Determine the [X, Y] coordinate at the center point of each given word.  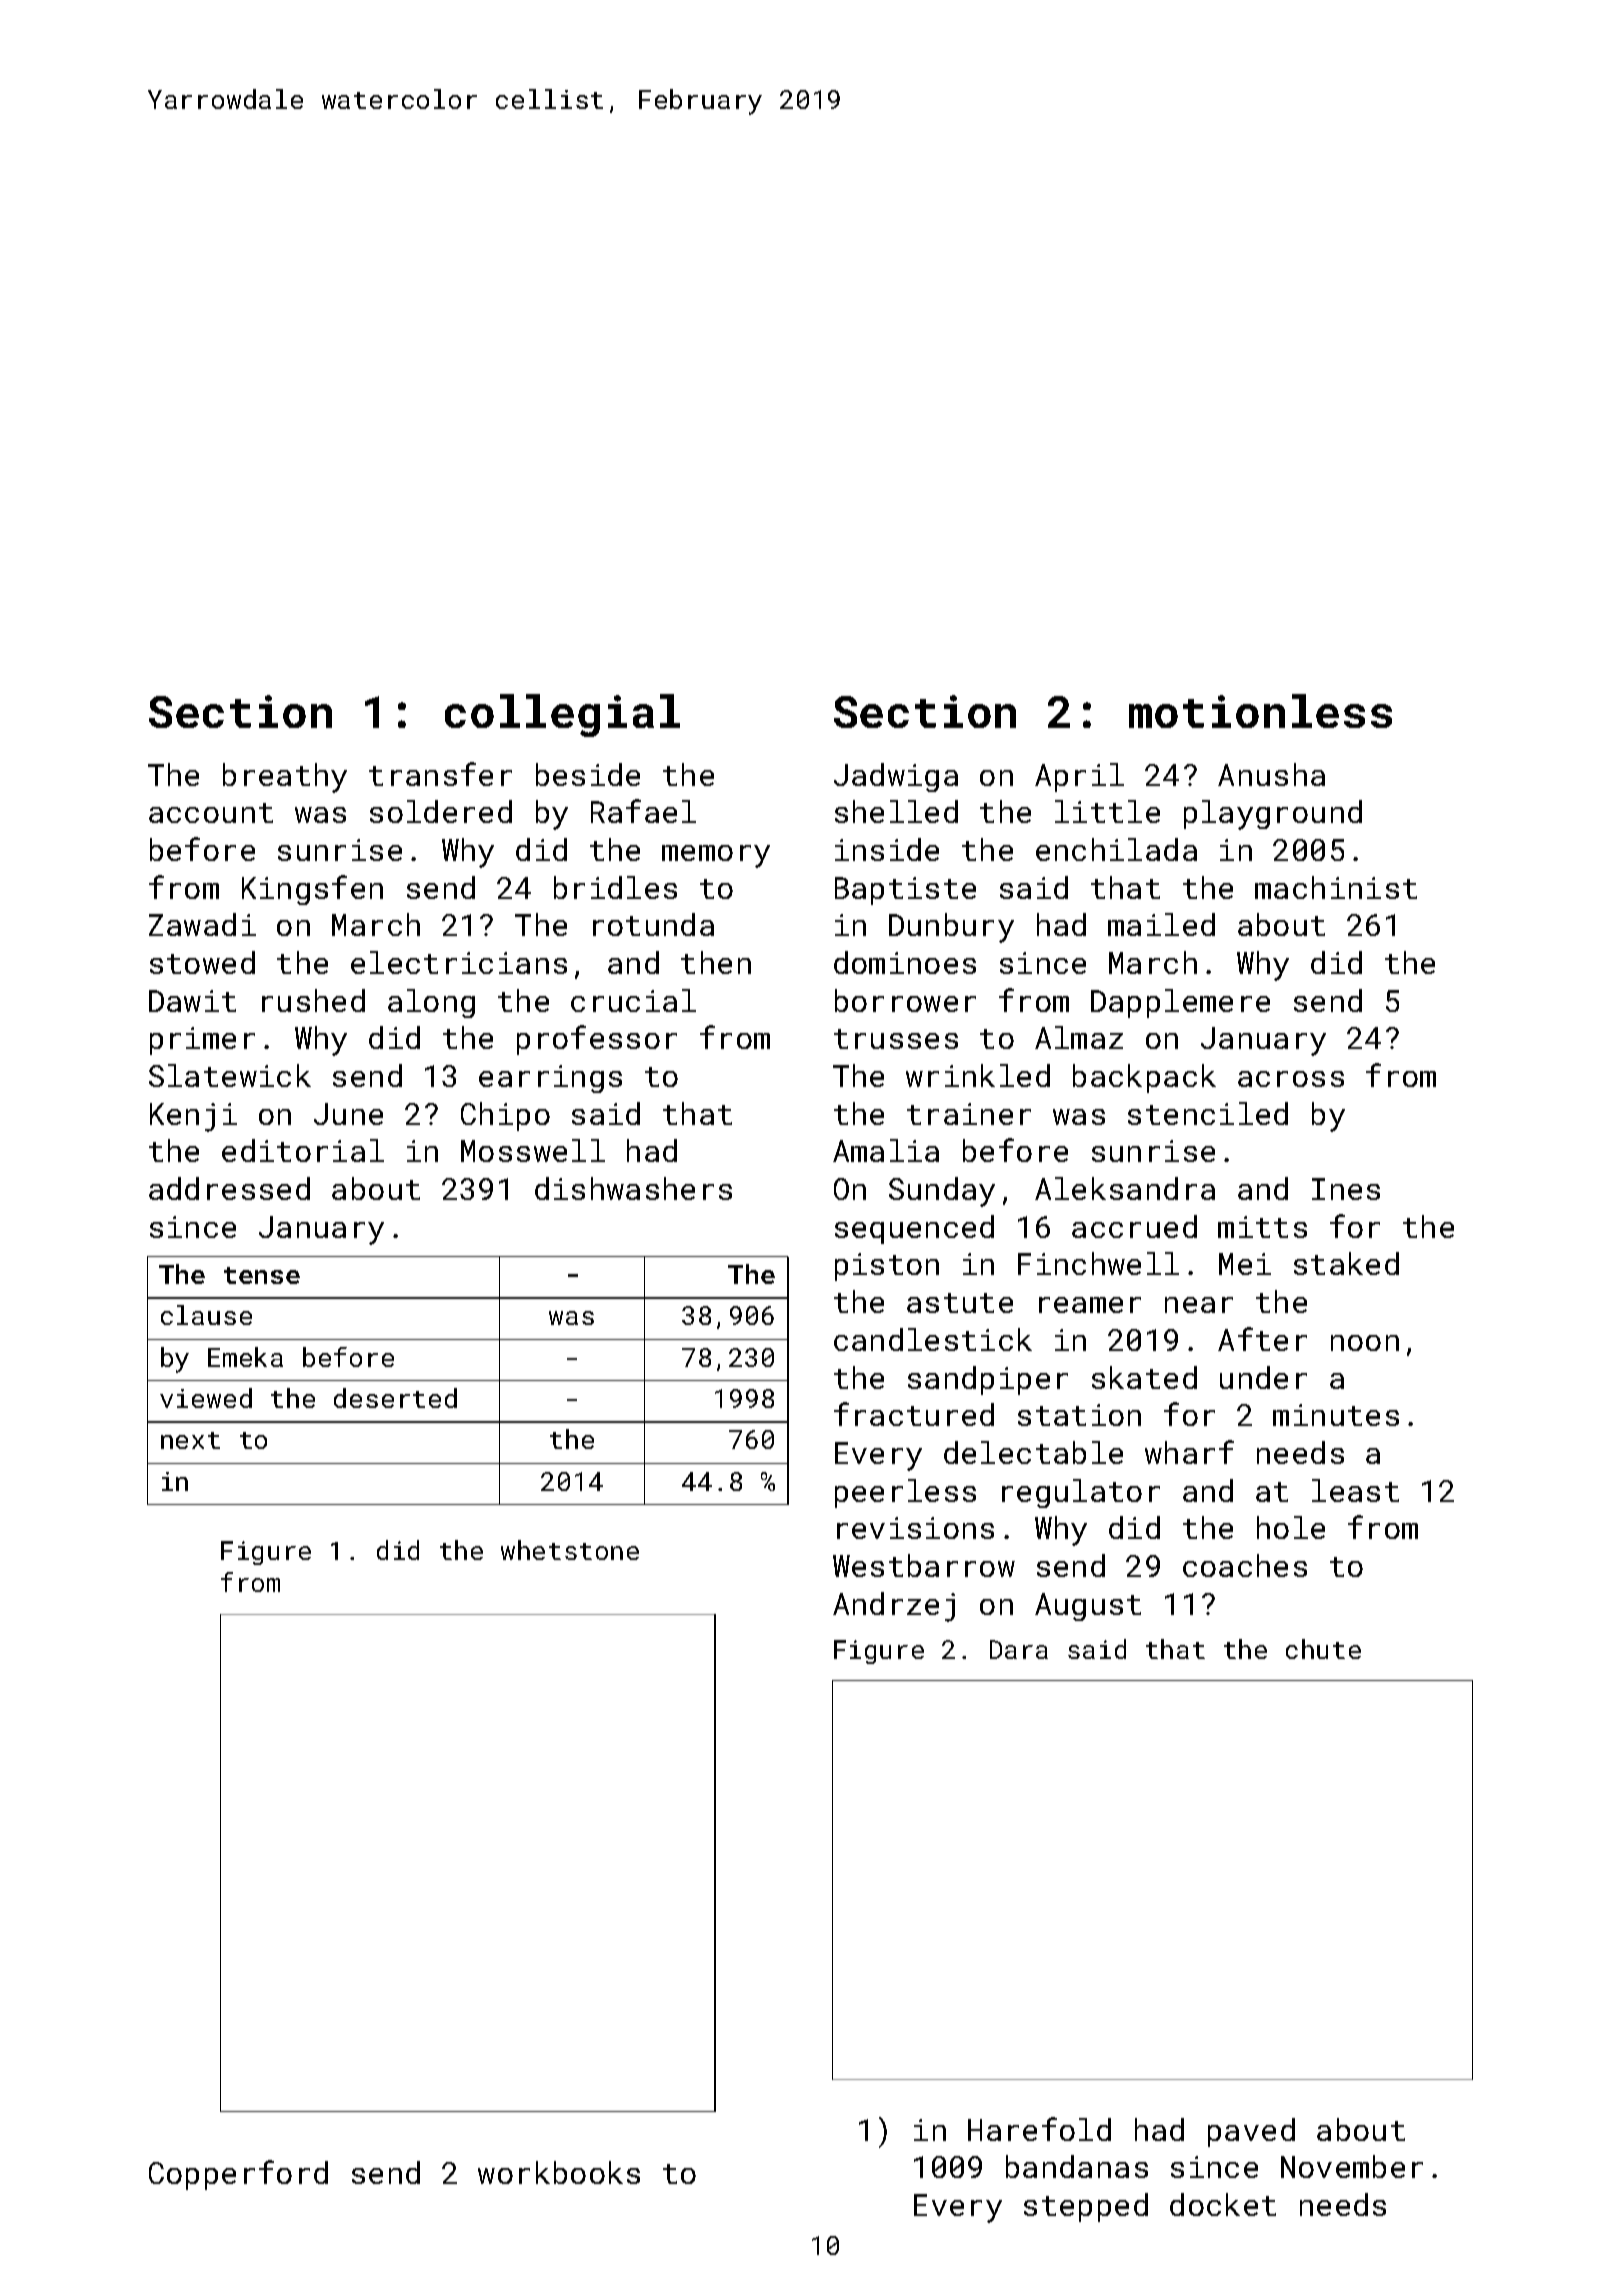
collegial [562, 715]
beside [588, 774]
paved [1251, 2132]
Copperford [238, 2175]
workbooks [559, 2172]
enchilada [1116, 849]
